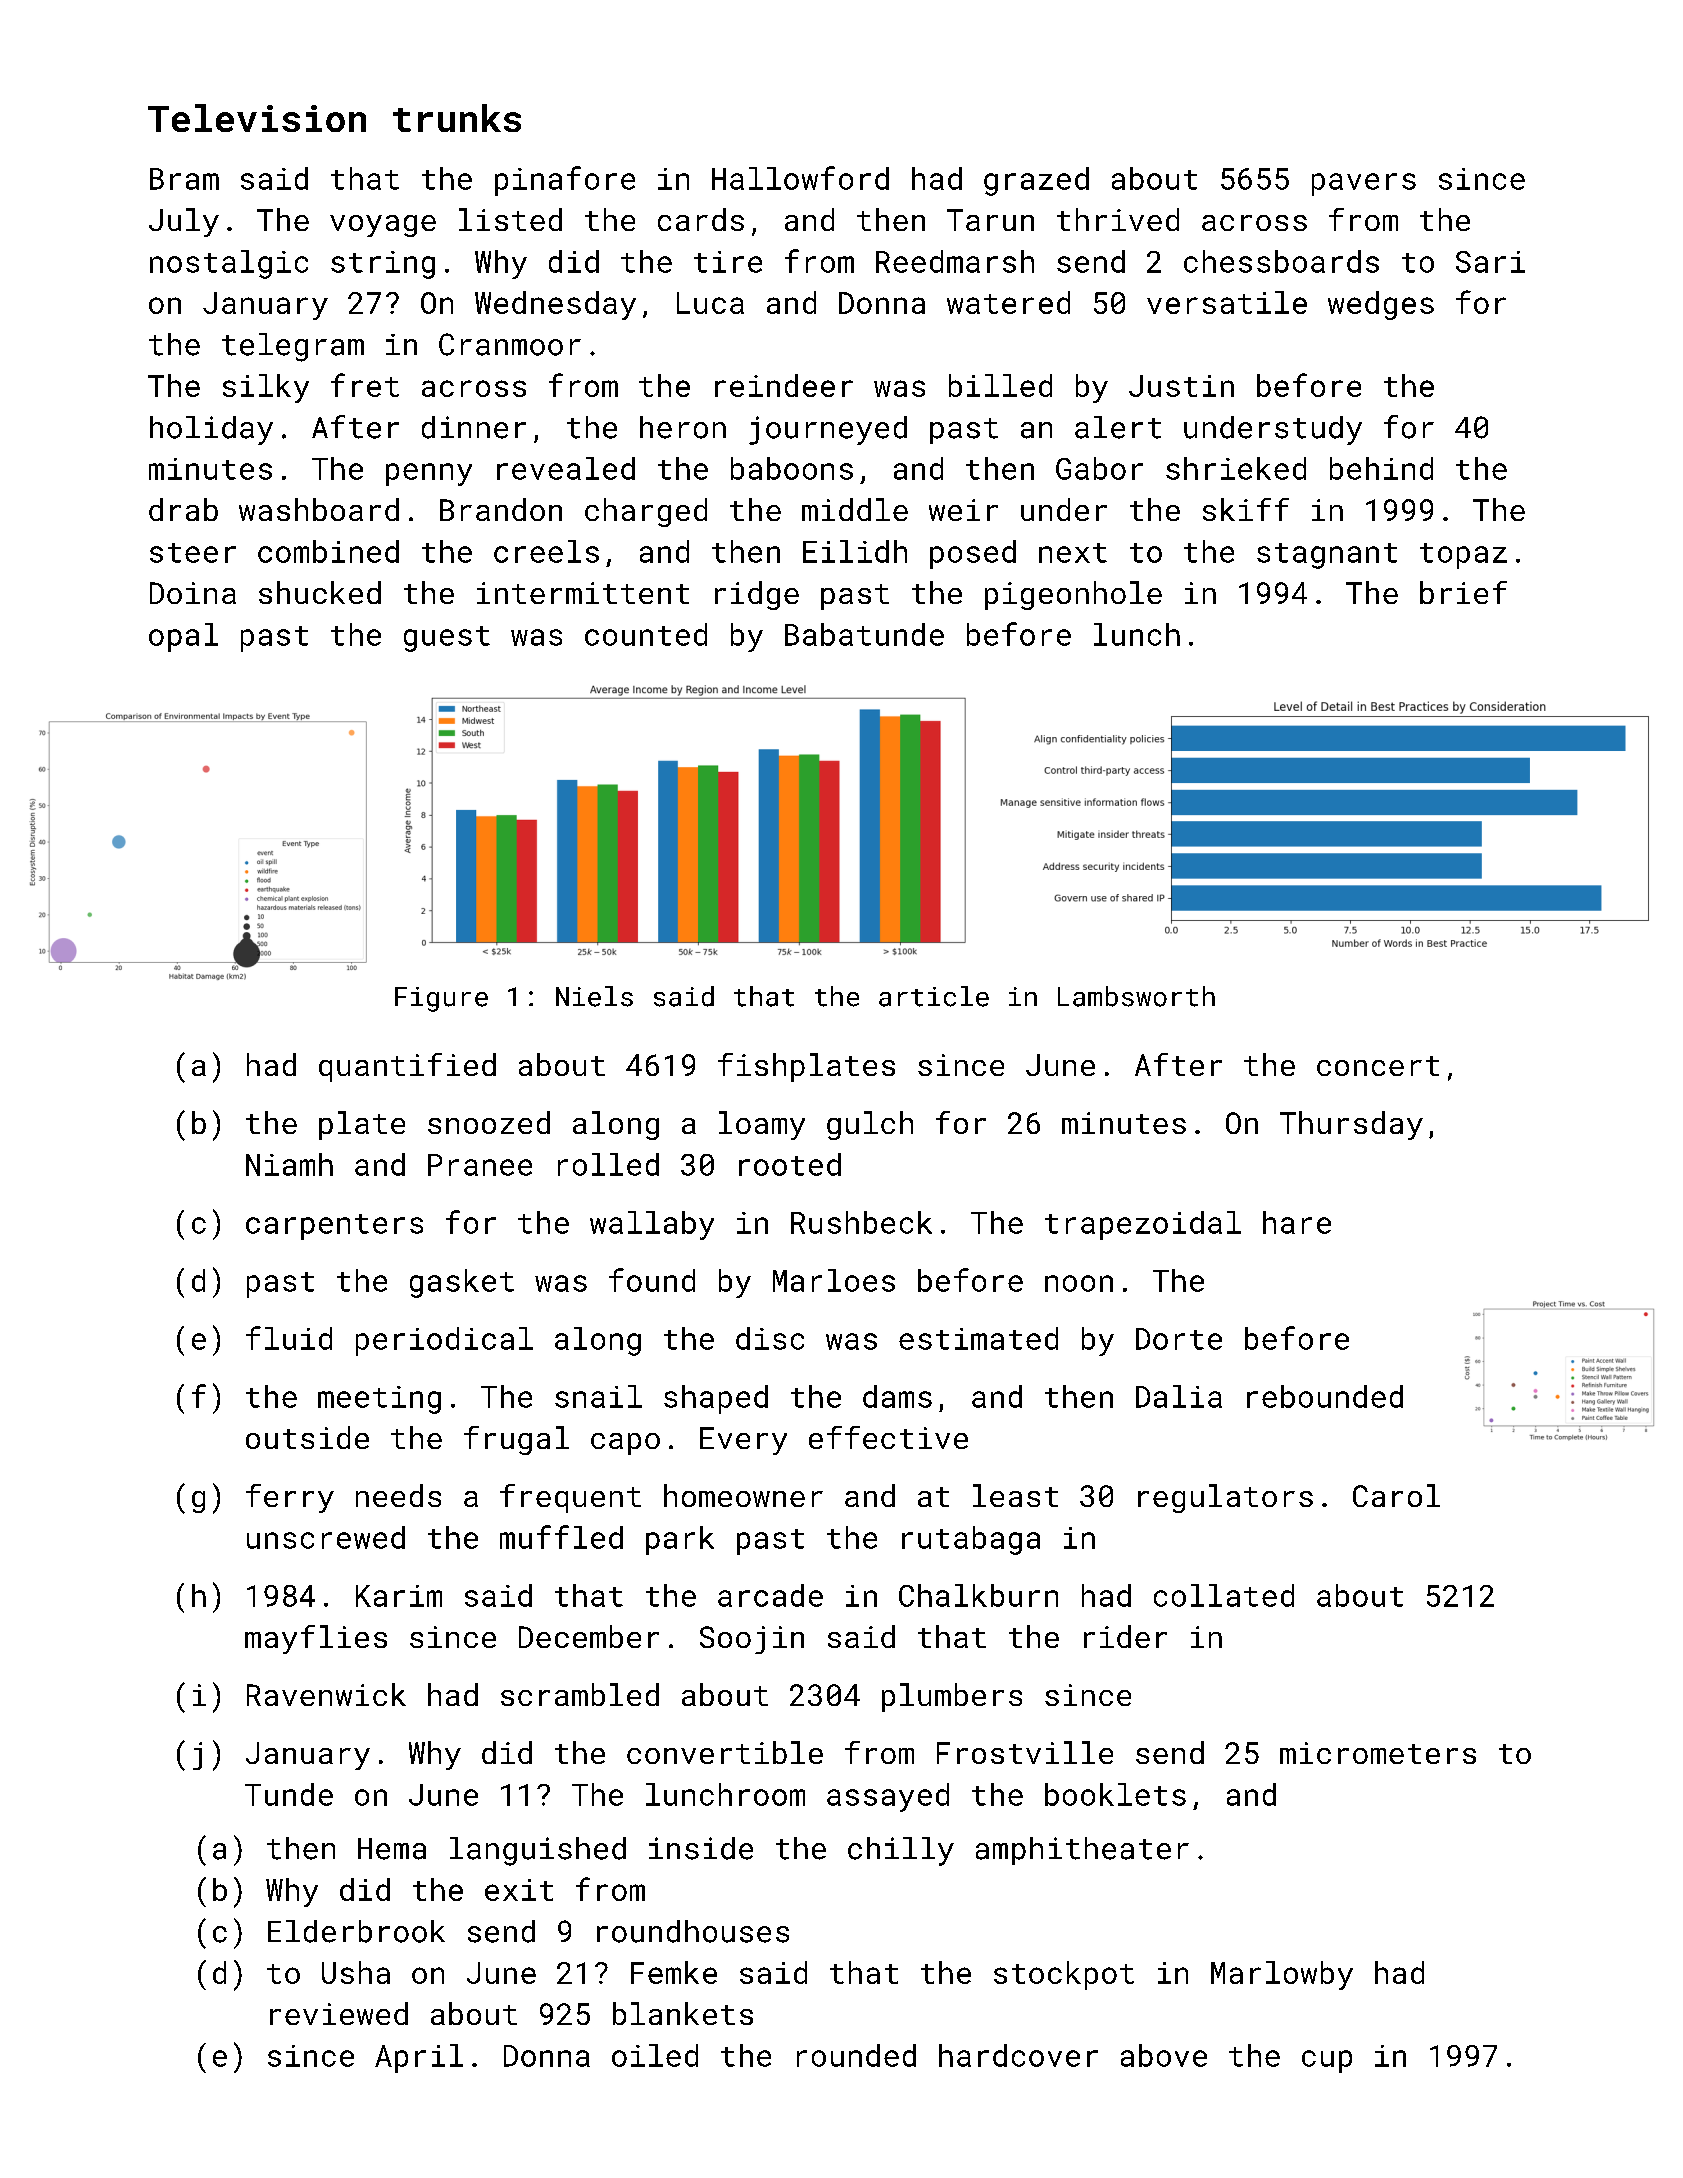 This page has width=1683, height=2178. What do you see at coordinates (1381, 468) in the page?
I see `behind` at bounding box center [1381, 468].
